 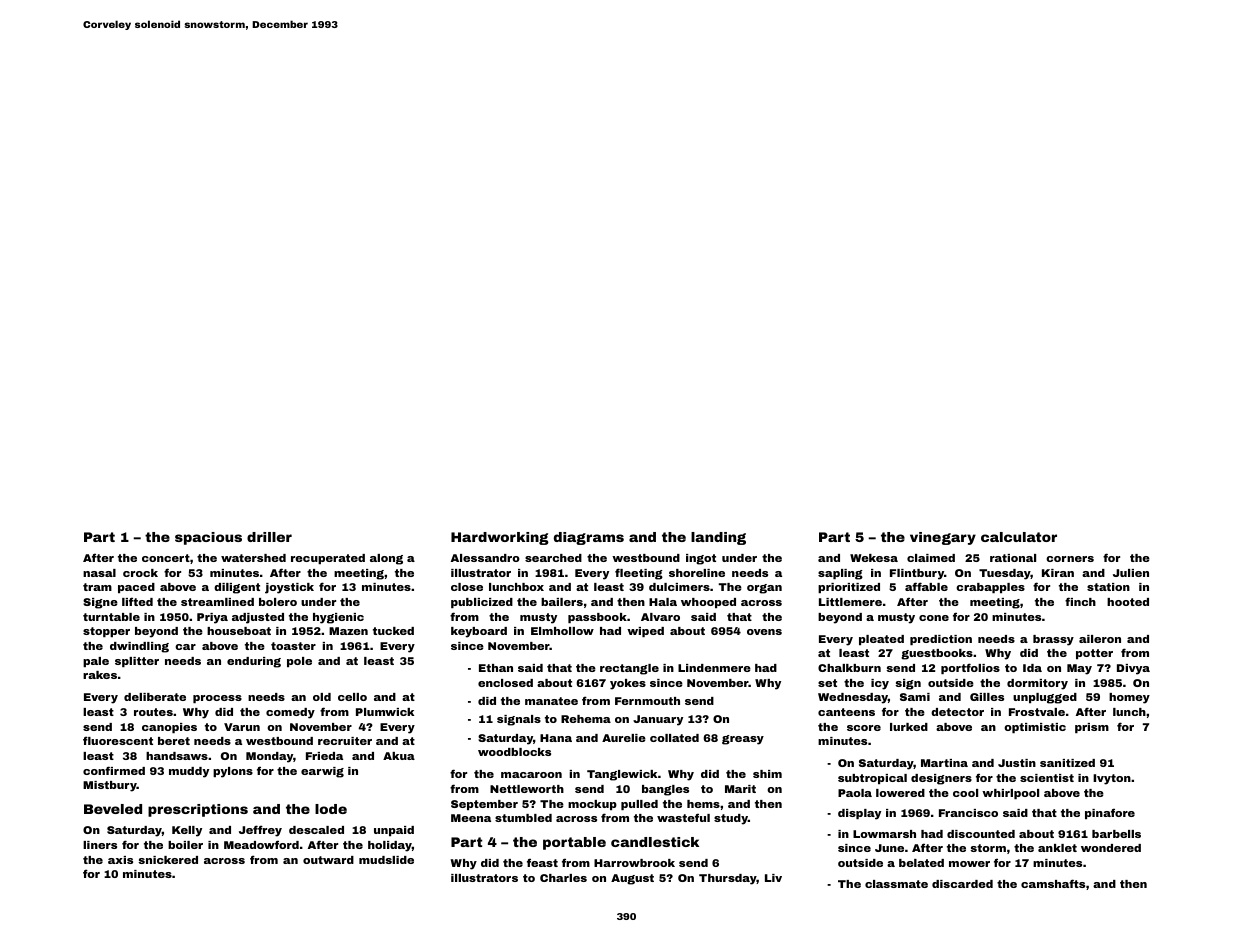 What do you see at coordinates (1112, 779) in the screenshot?
I see `Ivyton` at bounding box center [1112, 779].
